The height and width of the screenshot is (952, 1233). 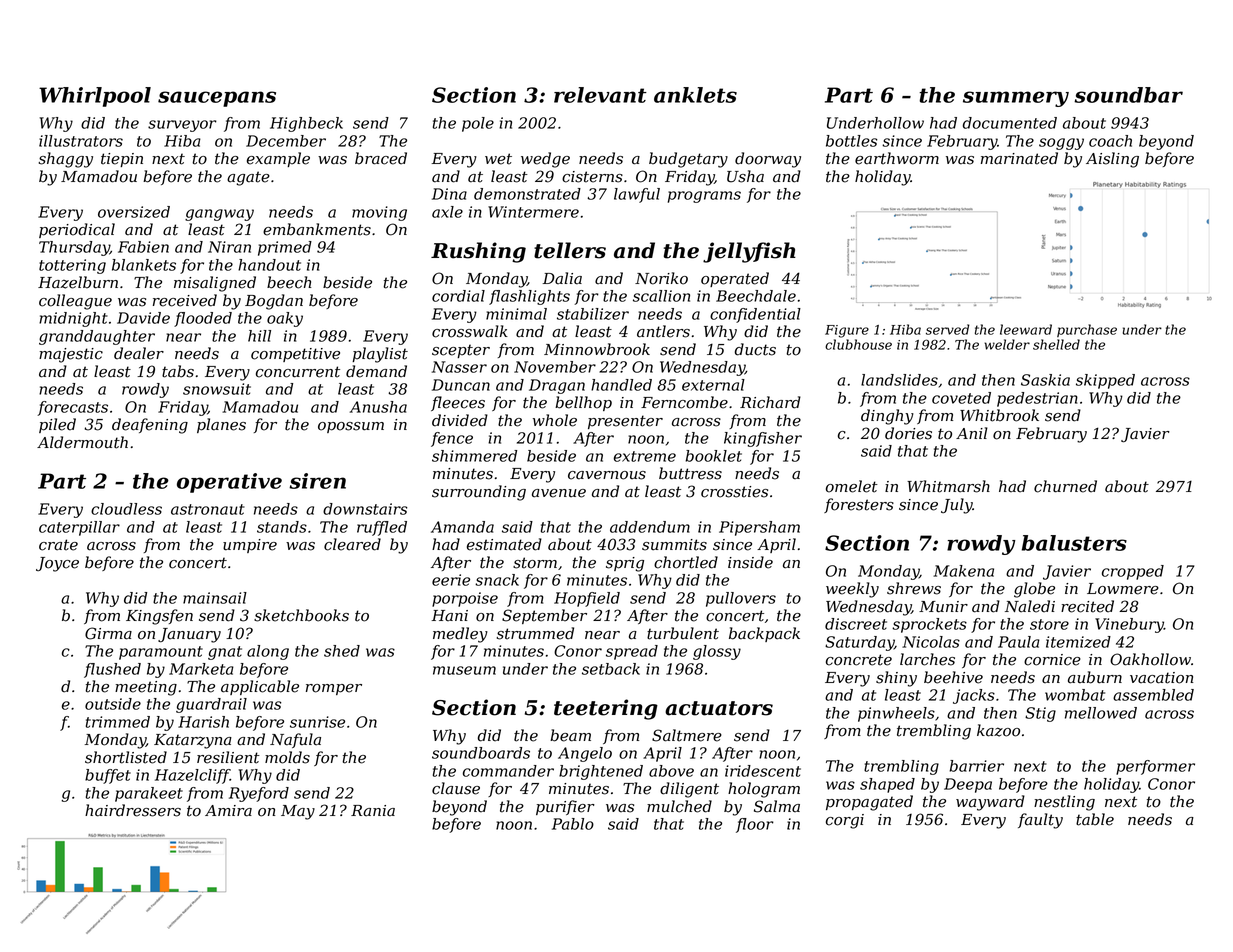 What do you see at coordinates (1016, 99) in the screenshot?
I see `summery` at bounding box center [1016, 99].
